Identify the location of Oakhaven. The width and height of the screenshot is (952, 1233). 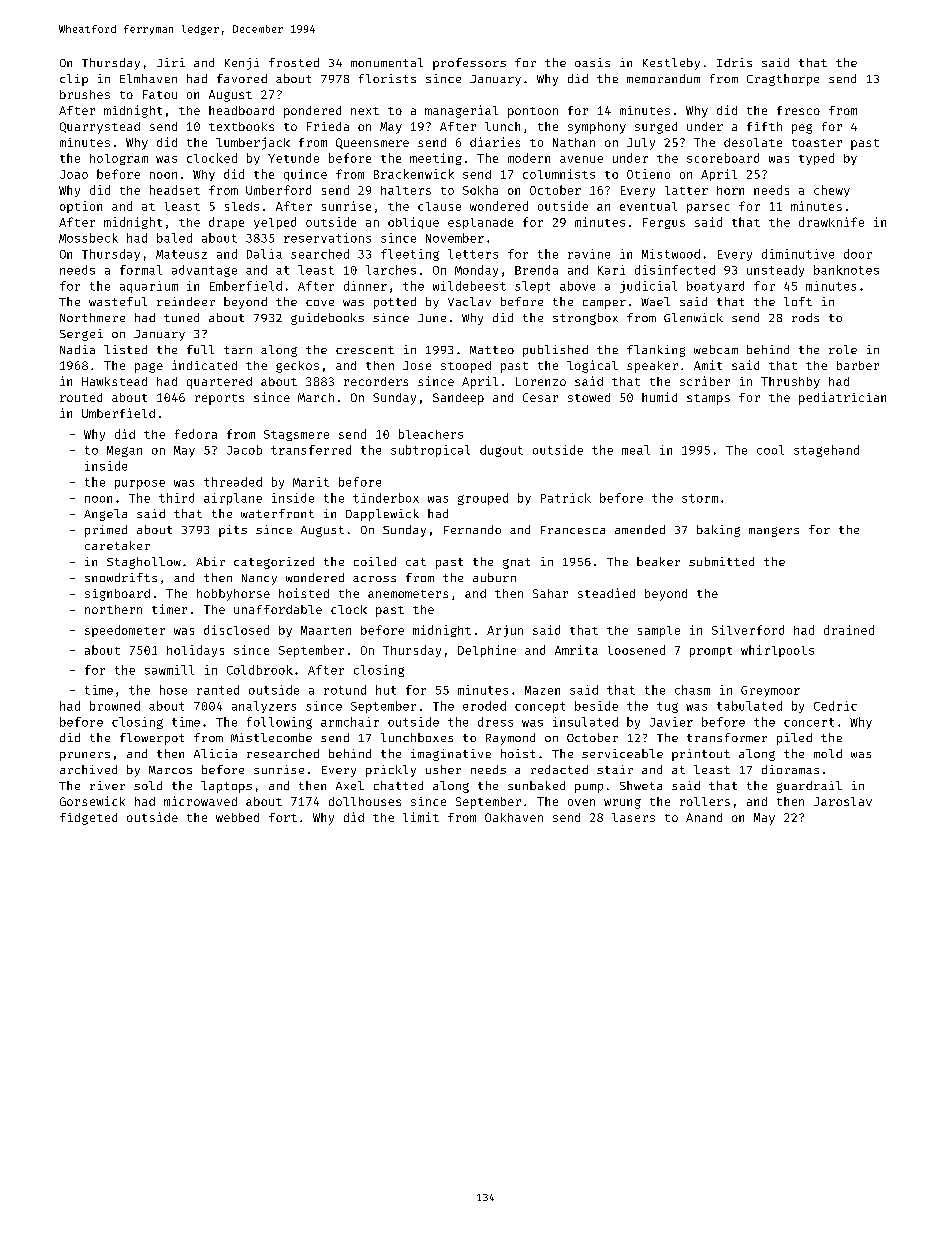
(514, 817).
